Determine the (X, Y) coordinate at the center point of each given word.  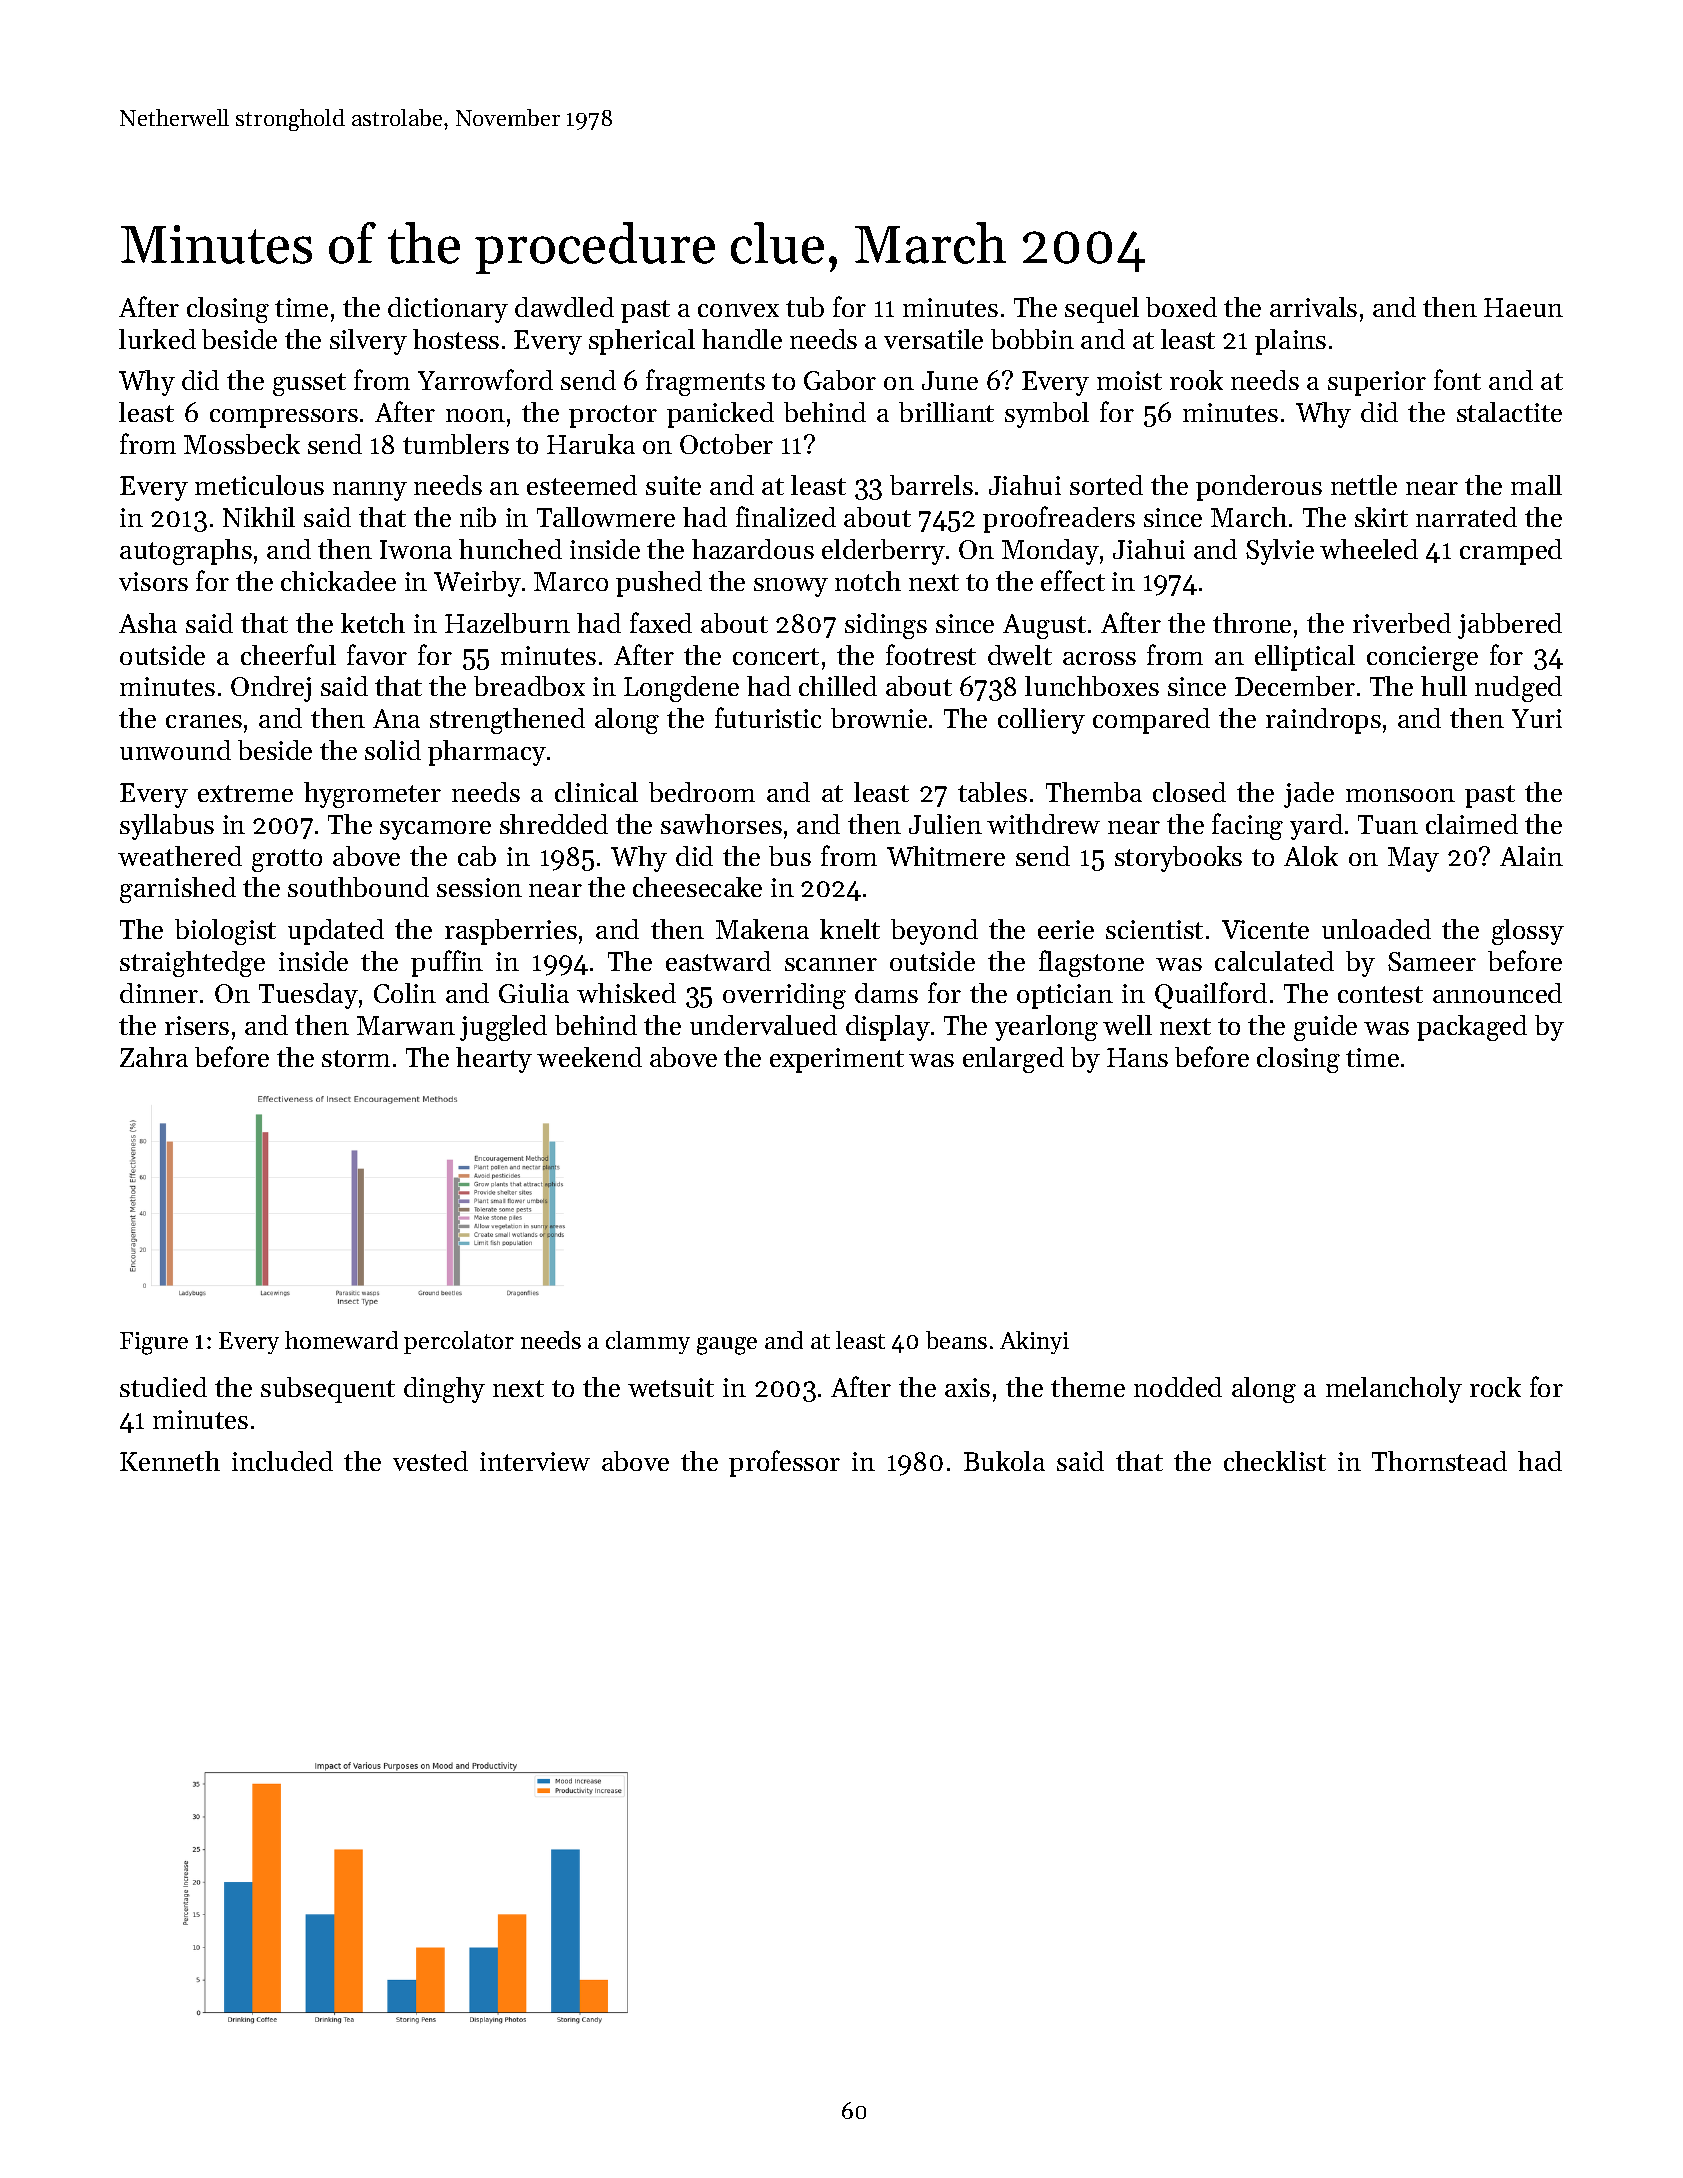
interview (535, 1461)
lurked (157, 339)
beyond (934, 932)
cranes (204, 721)
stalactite (1509, 412)
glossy (1528, 932)
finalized (786, 516)
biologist (225, 932)
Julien (945, 824)
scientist (1154, 929)
